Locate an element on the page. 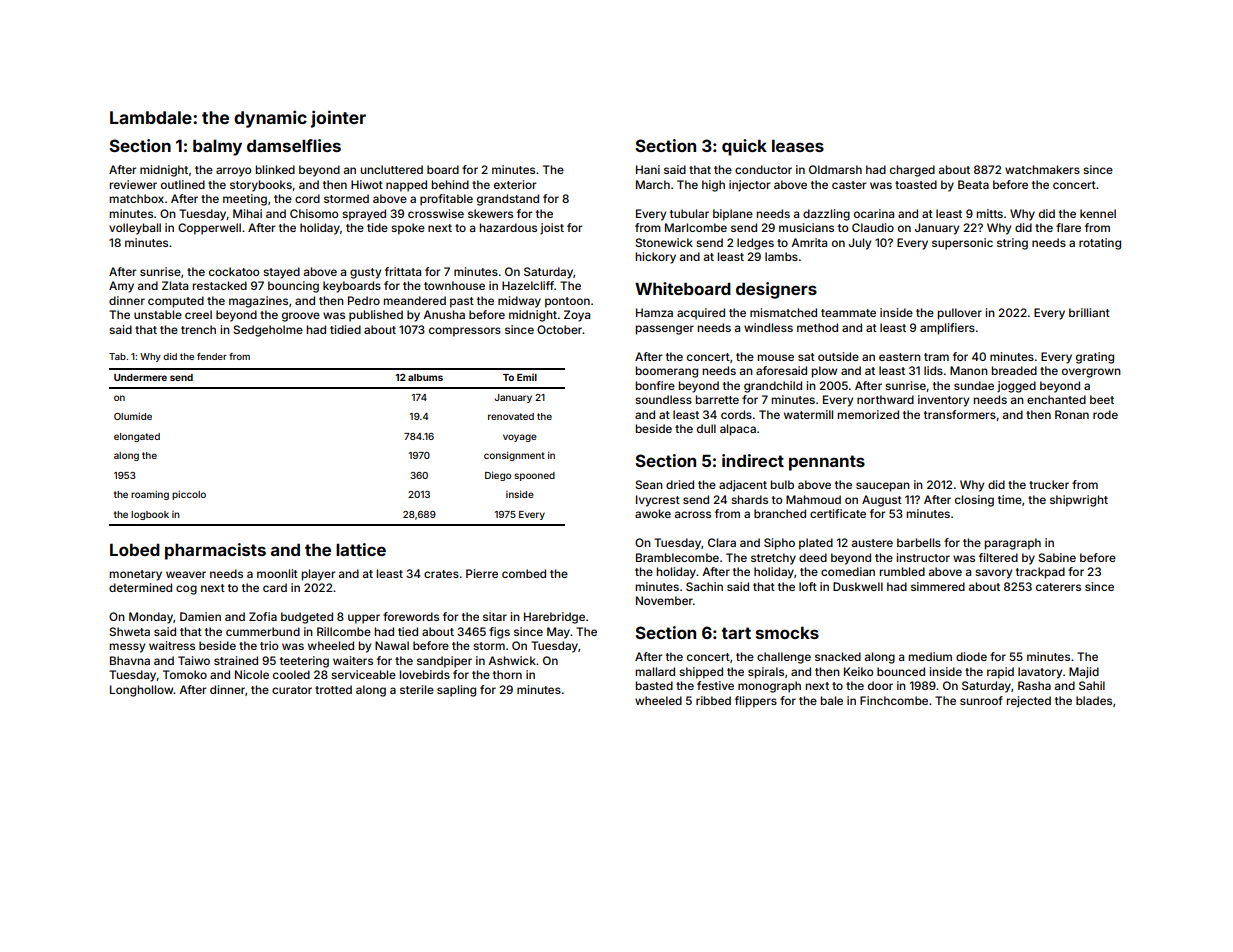 This page has width=1233, height=952. Diego is located at coordinates (498, 476).
